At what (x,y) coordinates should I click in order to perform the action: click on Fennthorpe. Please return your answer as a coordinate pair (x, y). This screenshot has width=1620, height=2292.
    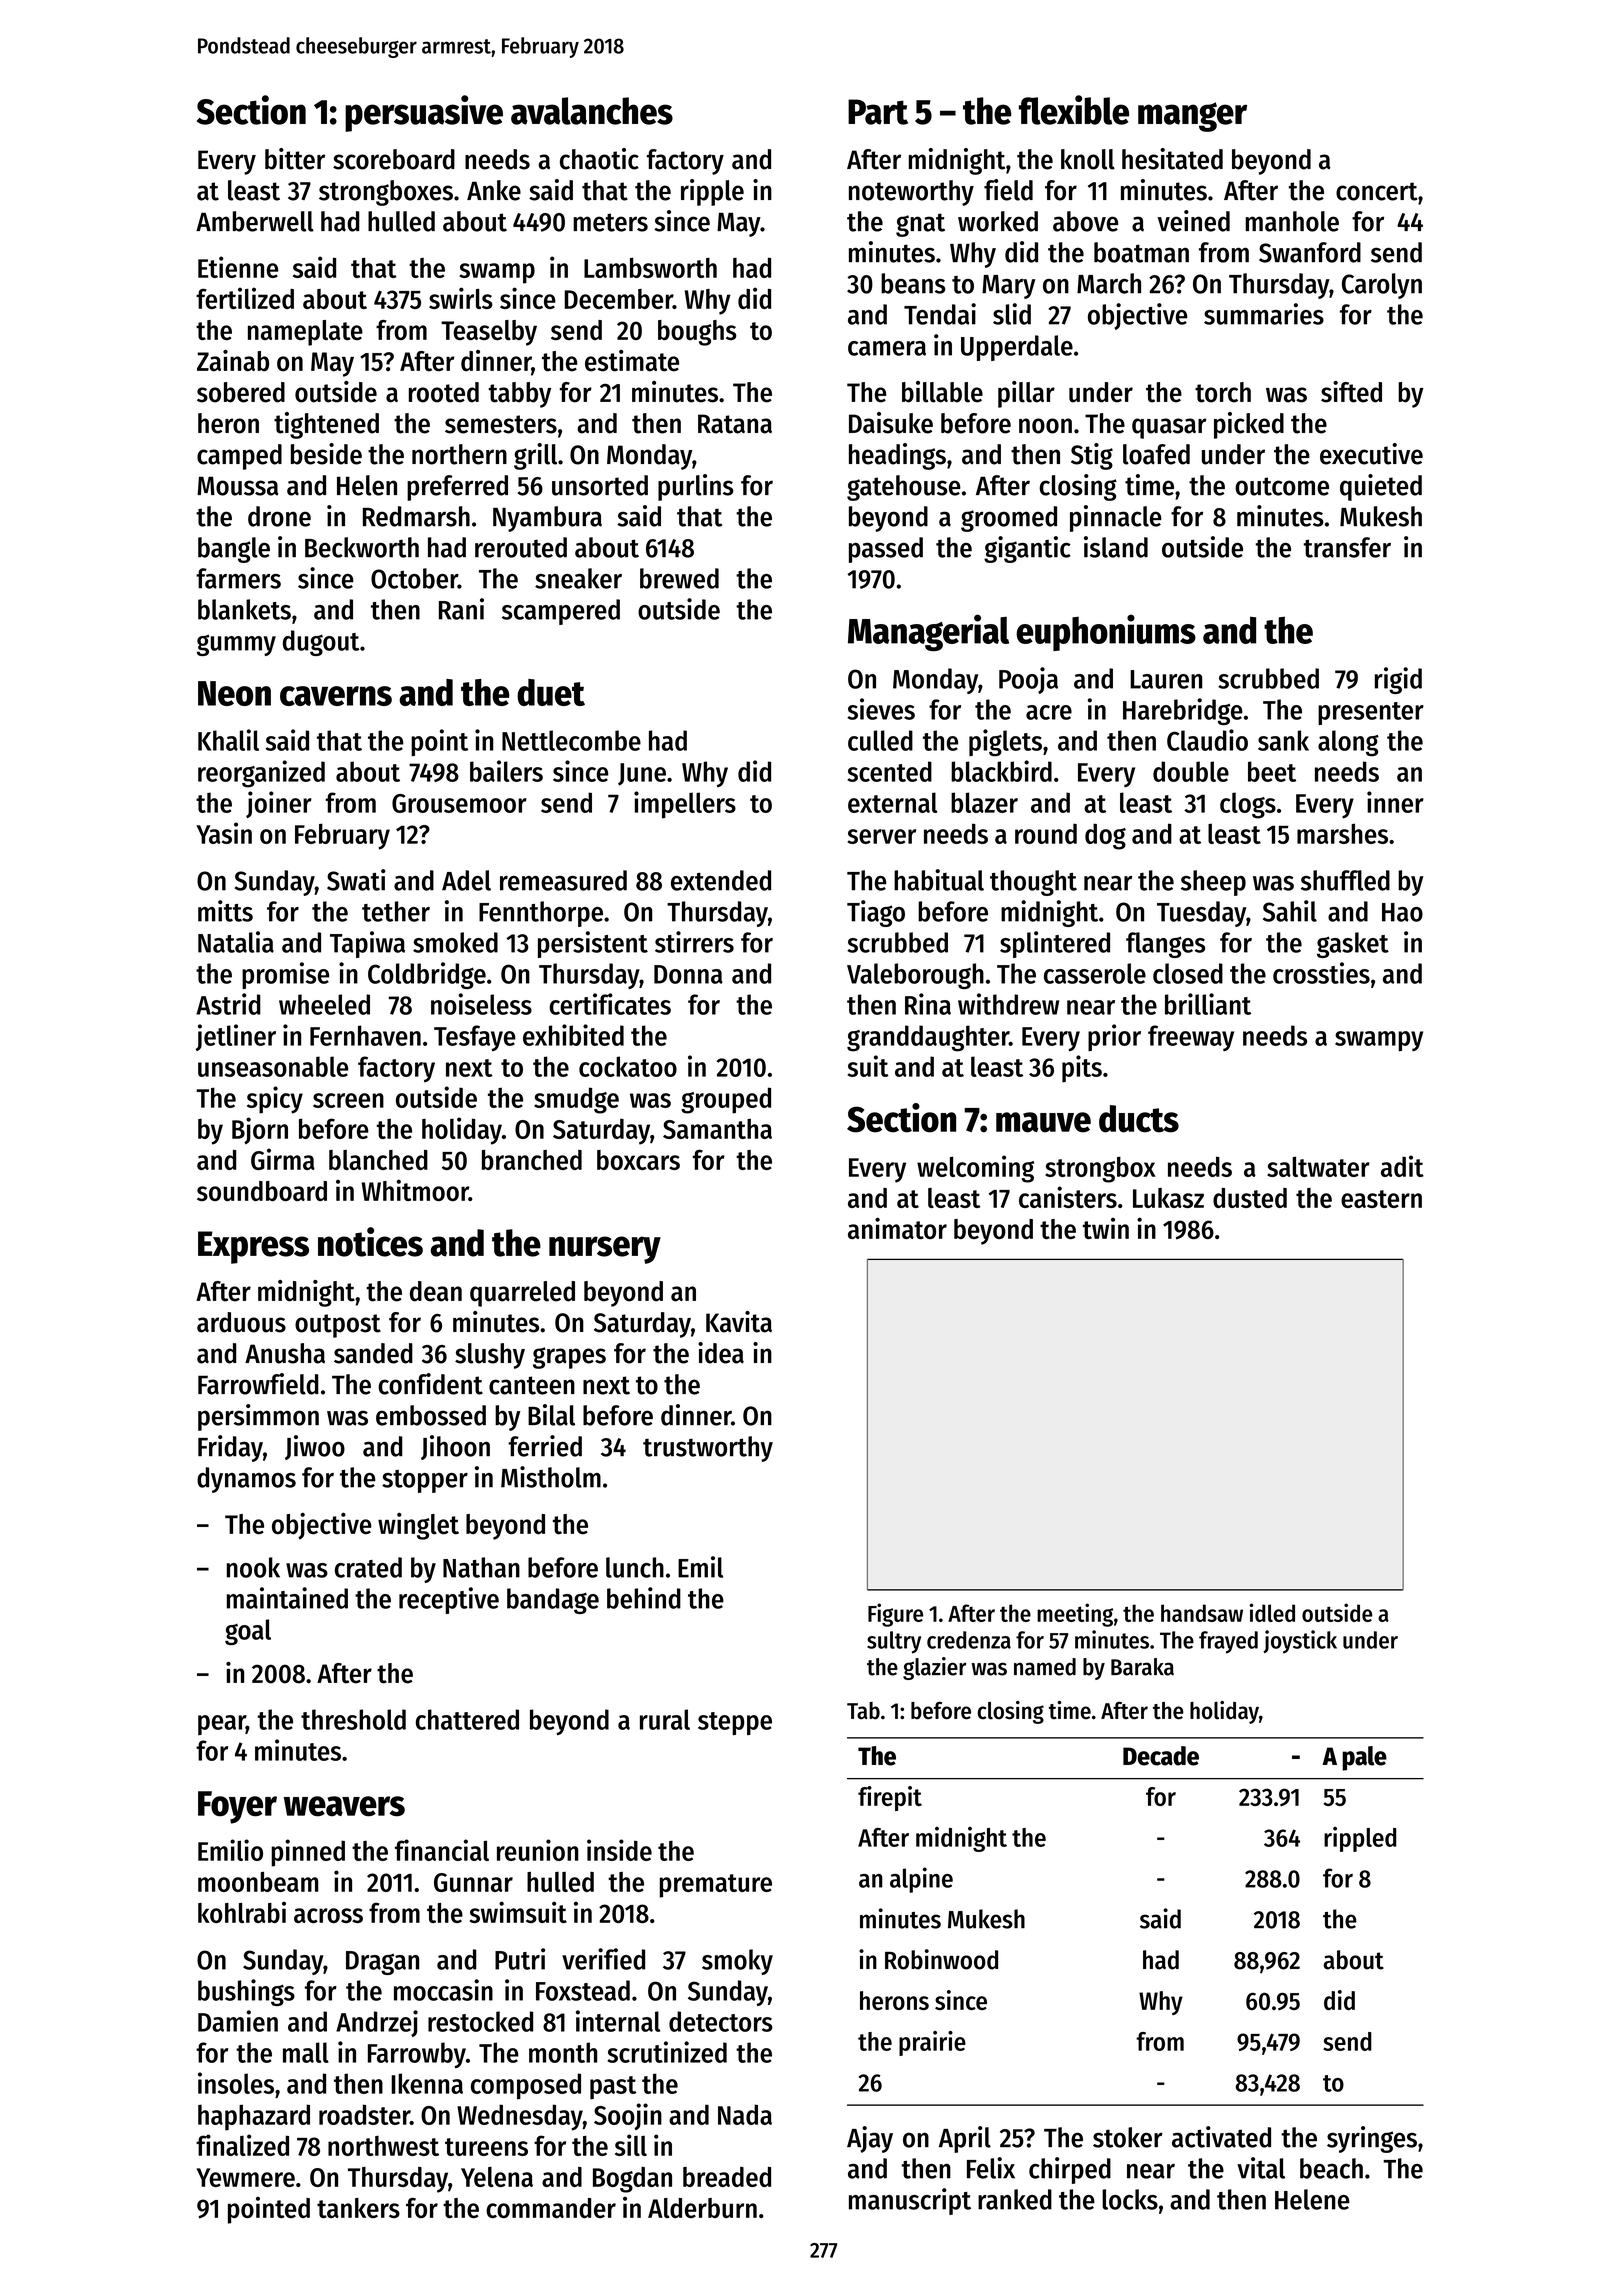
    Looking at the image, I should click on (541, 914).
